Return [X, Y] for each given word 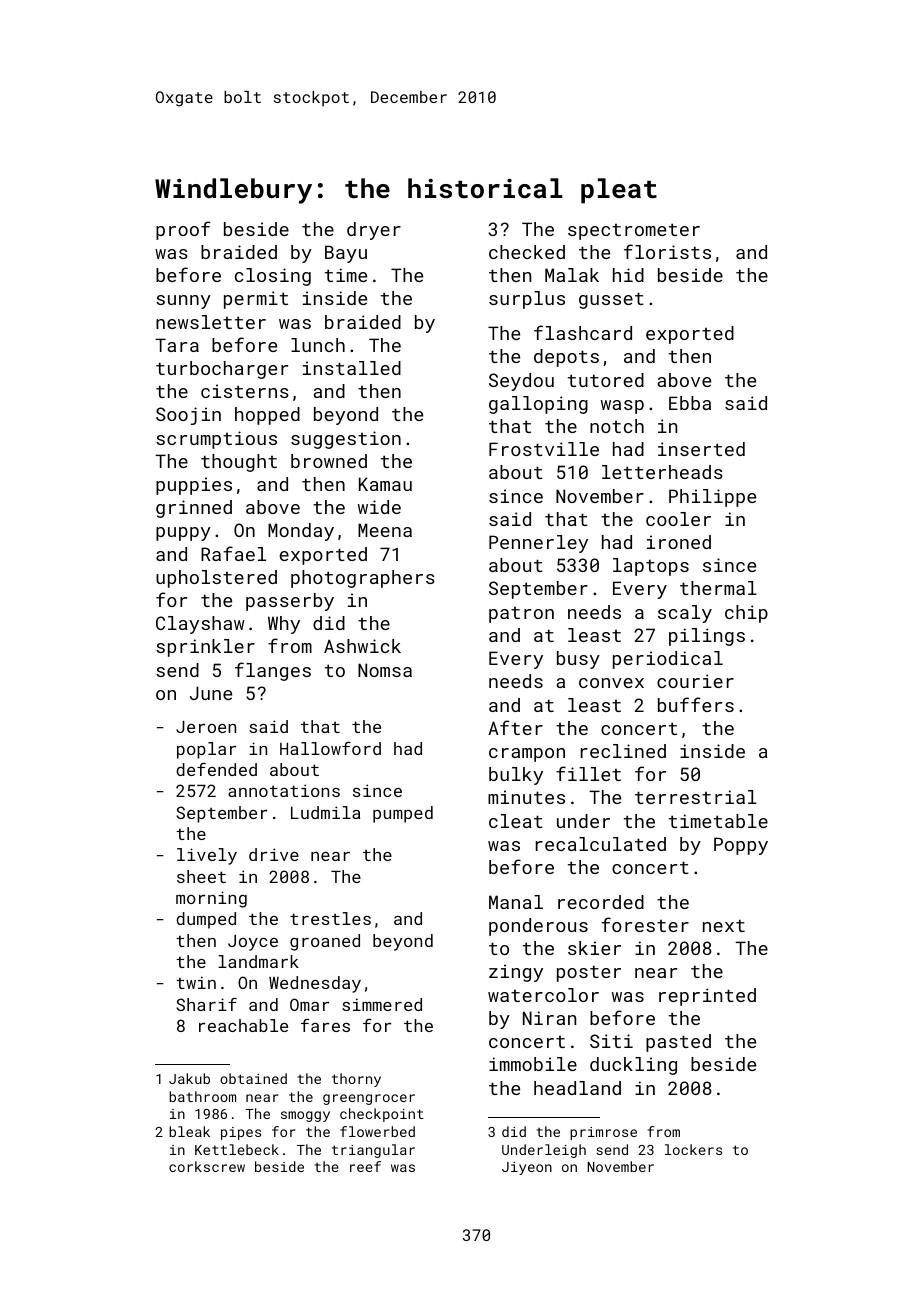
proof [183, 230]
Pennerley [538, 544]
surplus [527, 300]
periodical [668, 660]
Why [284, 625]
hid [628, 275]
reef [365, 1166]
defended [216, 769]
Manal [516, 902]
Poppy [741, 846]
